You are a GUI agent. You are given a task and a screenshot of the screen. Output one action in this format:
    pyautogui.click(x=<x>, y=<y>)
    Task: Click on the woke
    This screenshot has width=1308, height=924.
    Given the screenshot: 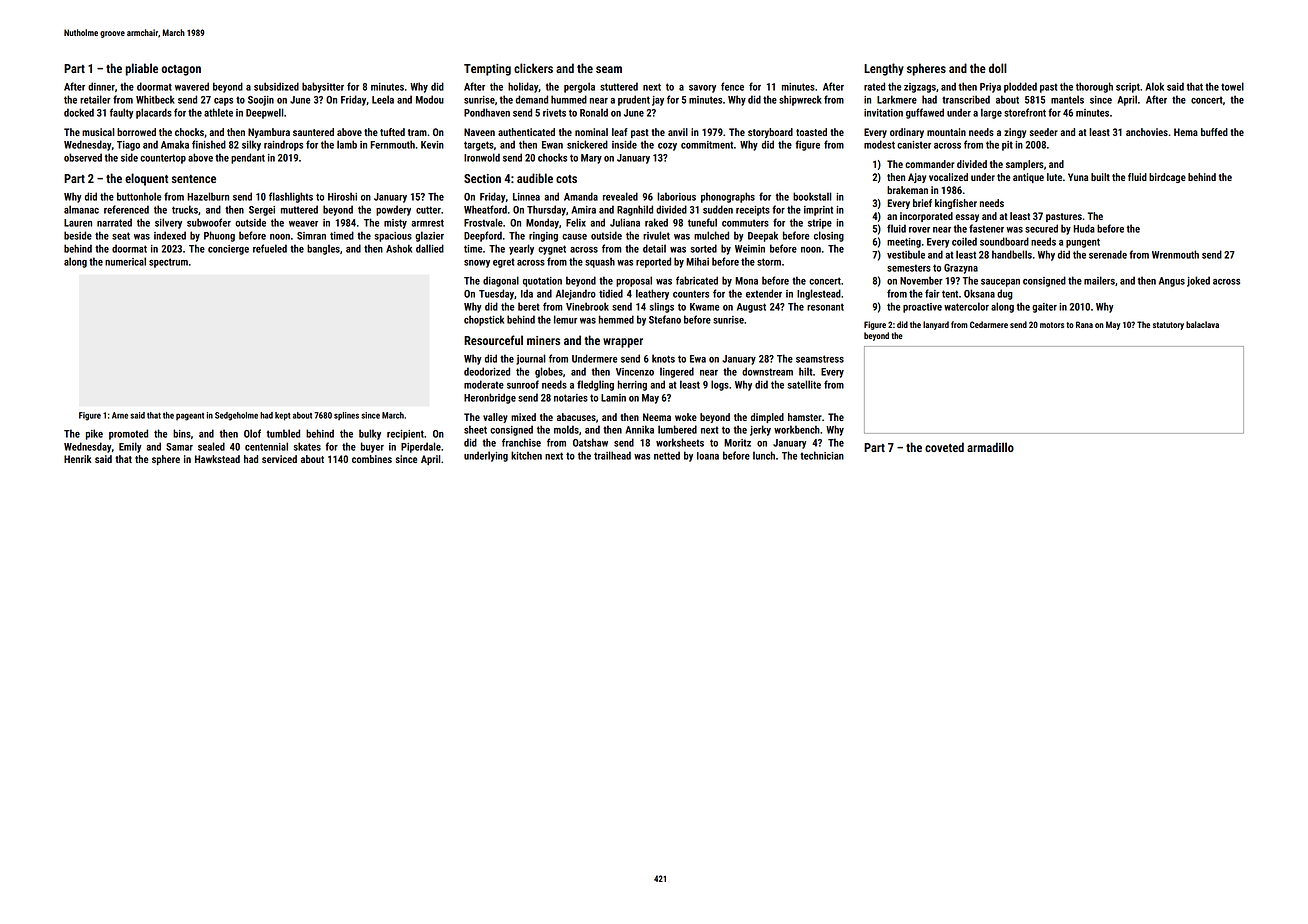 What is the action you would take?
    pyautogui.click(x=686, y=417)
